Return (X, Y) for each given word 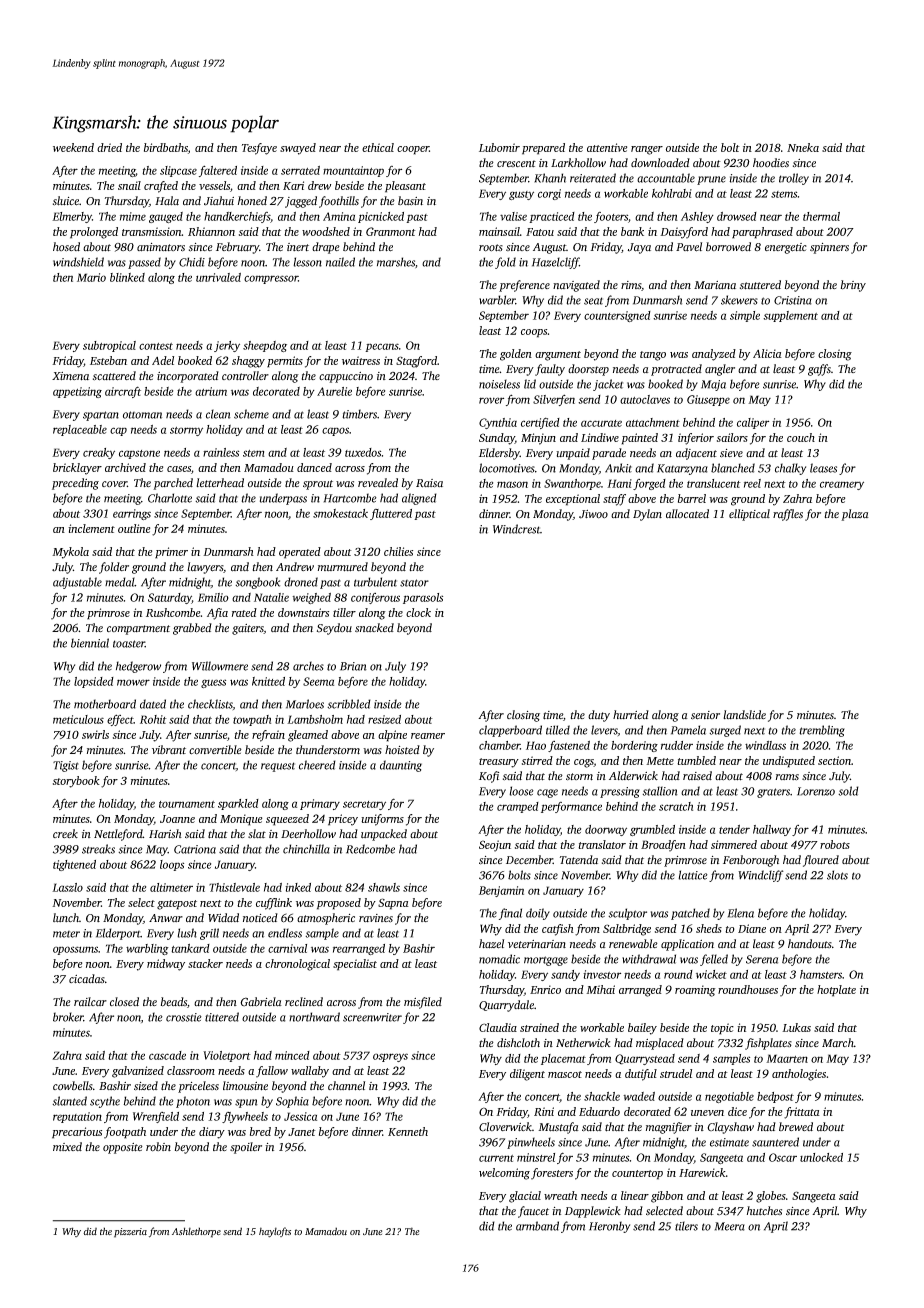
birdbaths (166, 147)
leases (823, 468)
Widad (223, 918)
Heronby (609, 1227)
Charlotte (170, 498)
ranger (647, 150)
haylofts (275, 1232)
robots (835, 844)
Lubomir (499, 147)
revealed (378, 483)
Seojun (495, 846)
